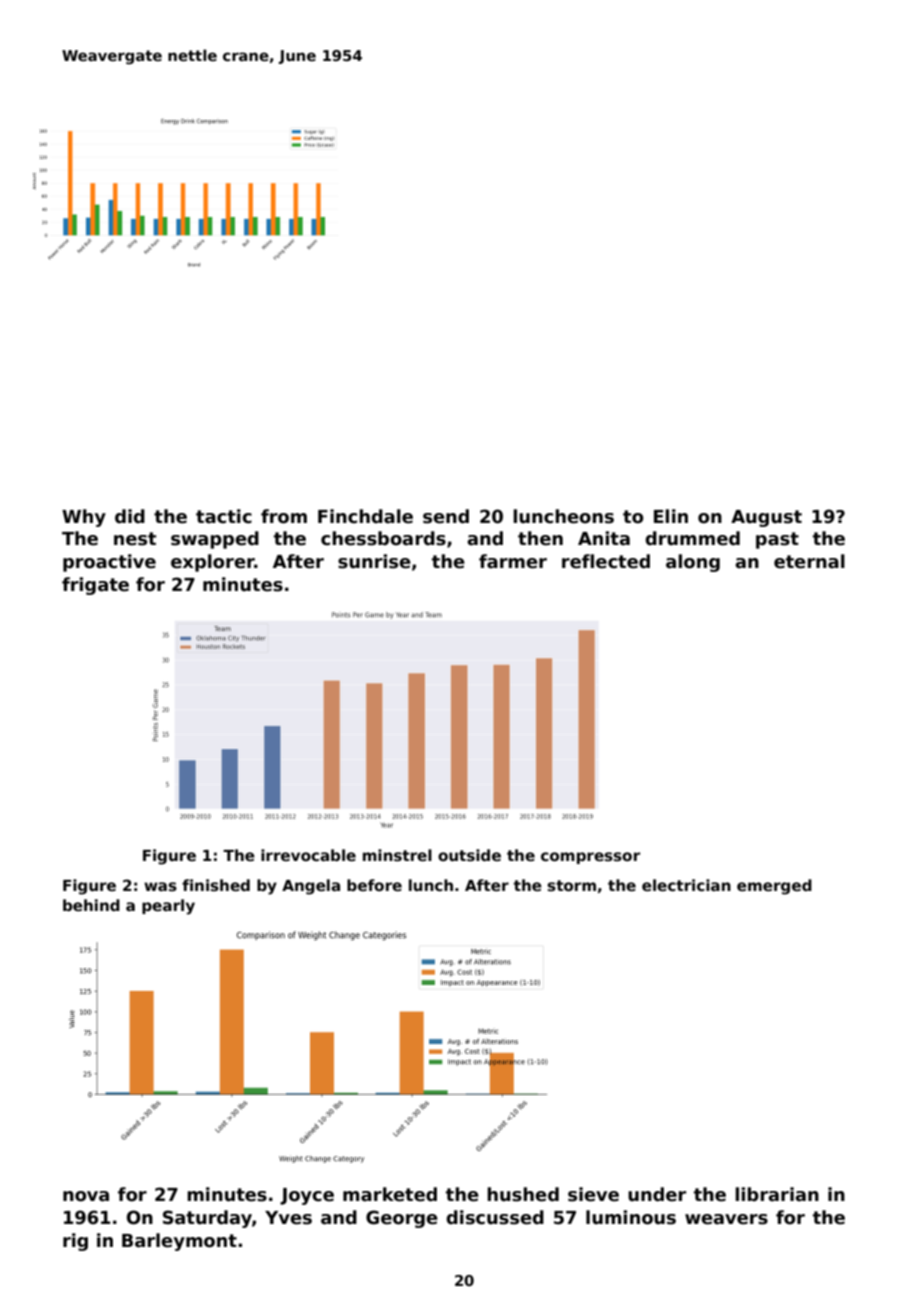 This screenshot has width=908, height=1316. What do you see at coordinates (179, 1242) in the screenshot?
I see `Barleymont` at bounding box center [179, 1242].
